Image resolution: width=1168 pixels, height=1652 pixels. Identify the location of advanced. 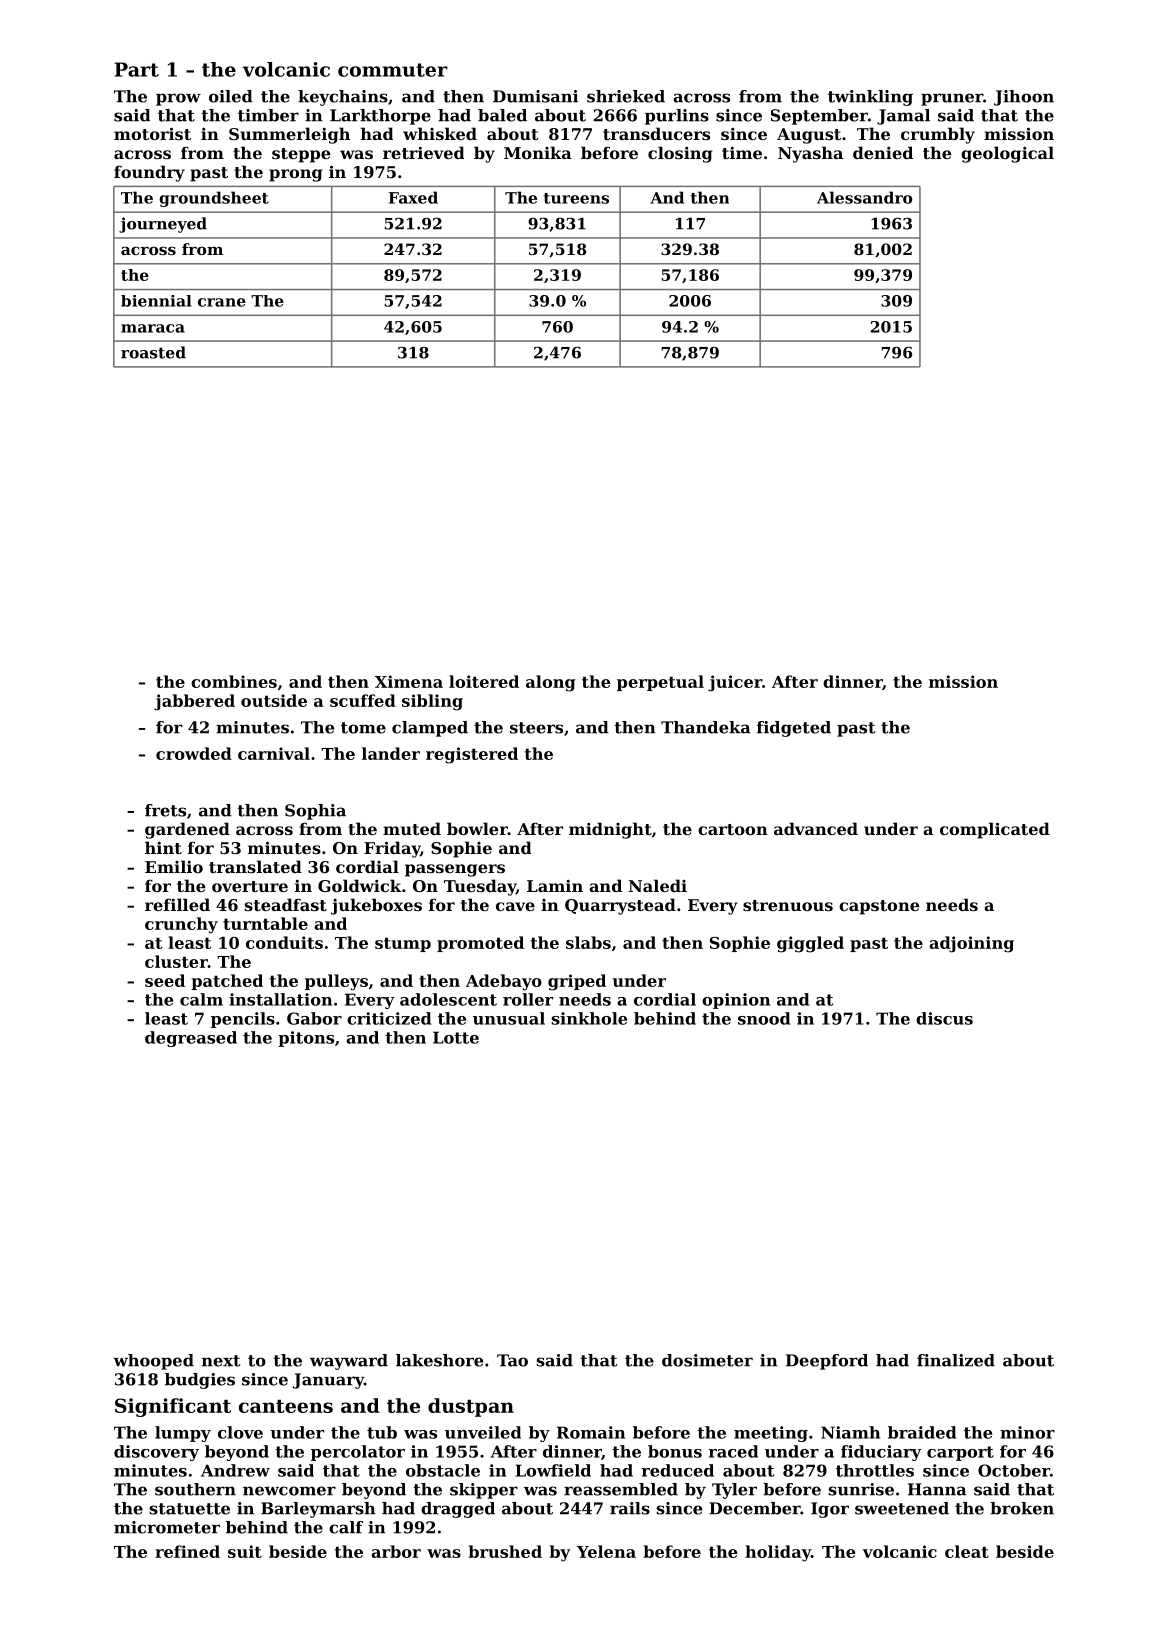
(816, 828).
